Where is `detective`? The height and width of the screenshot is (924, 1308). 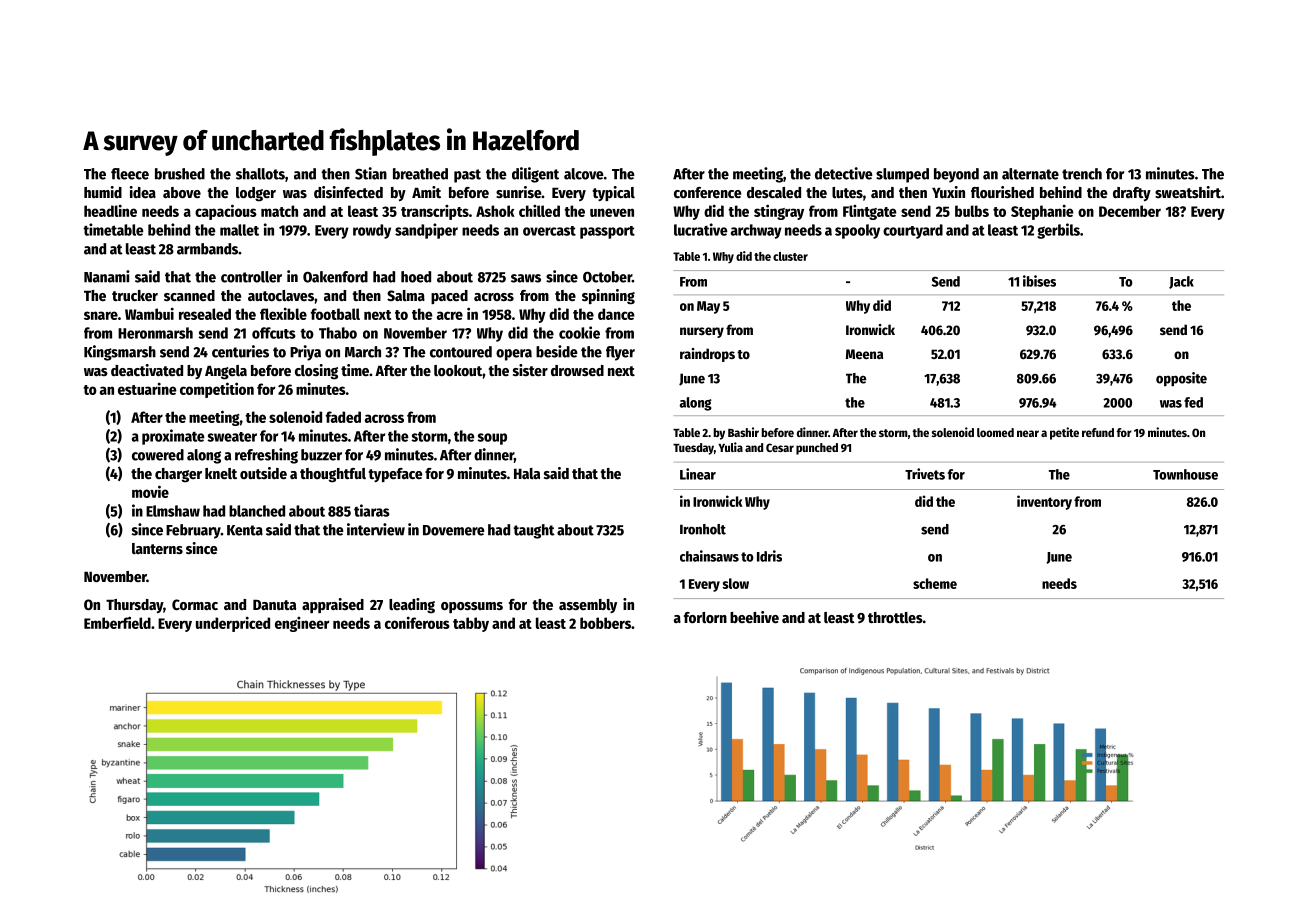
detective is located at coordinates (844, 173).
